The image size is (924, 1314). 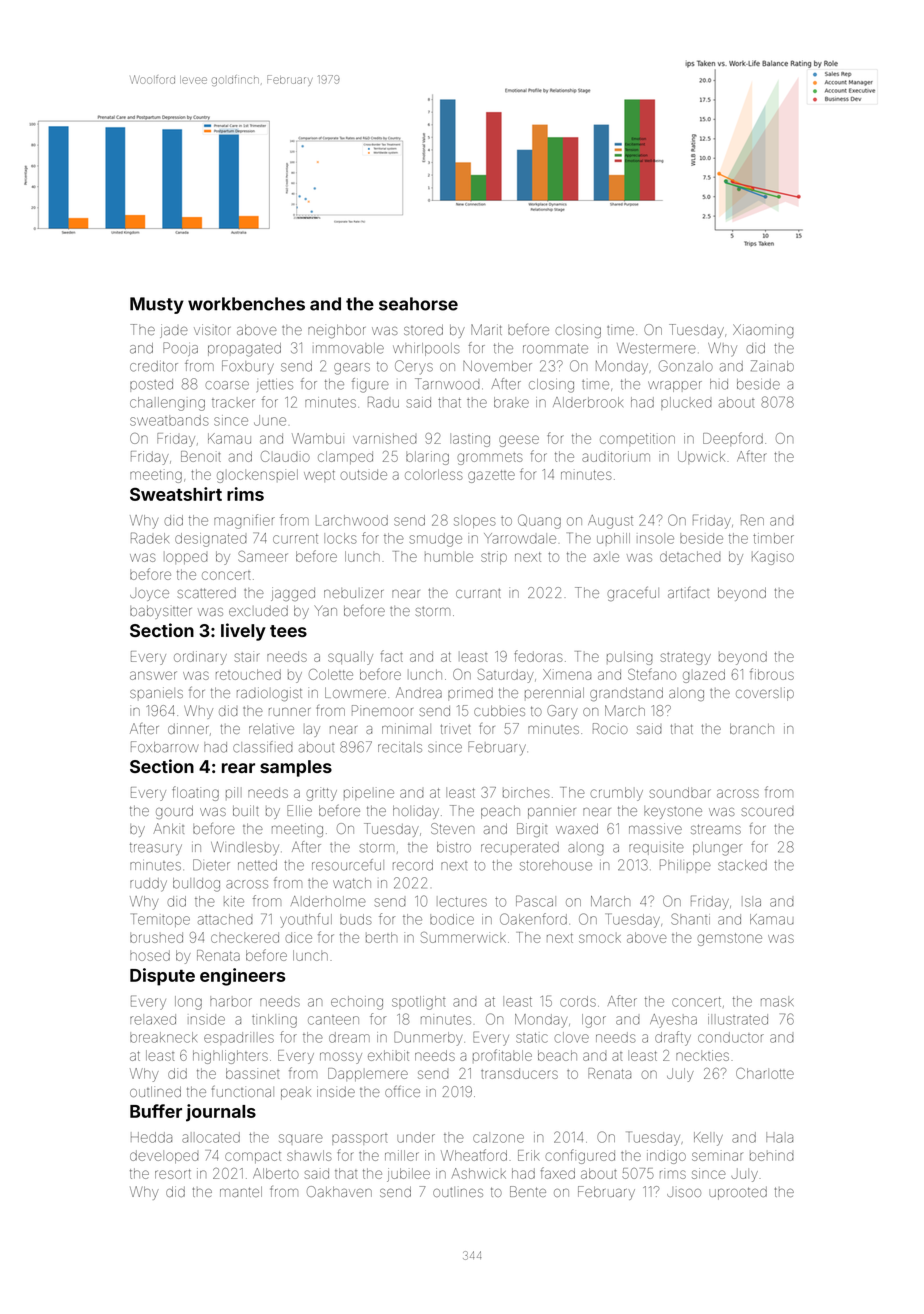 I want to click on stair, so click(x=247, y=656).
